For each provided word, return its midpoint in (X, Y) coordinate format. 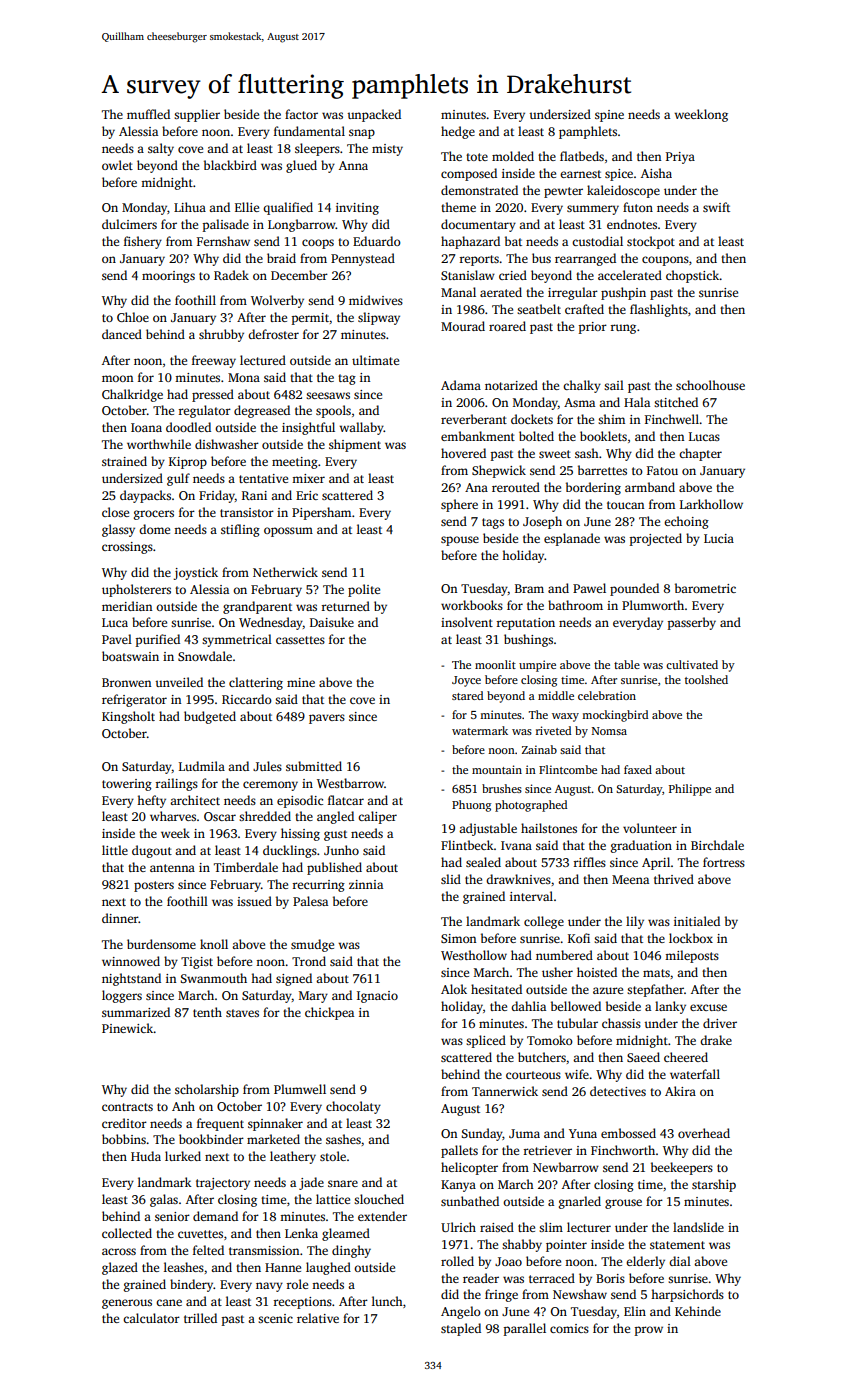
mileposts (692, 956)
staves (242, 1013)
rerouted (516, 487)
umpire (537, 666)
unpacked (374, 115)
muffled (148, 114)
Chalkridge (132, 395)
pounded (634, 589)
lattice (333, 1199)
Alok (454, 989)
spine (609, 116)
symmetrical (237, 640)
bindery (192, 1285)
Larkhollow (711, 504)
